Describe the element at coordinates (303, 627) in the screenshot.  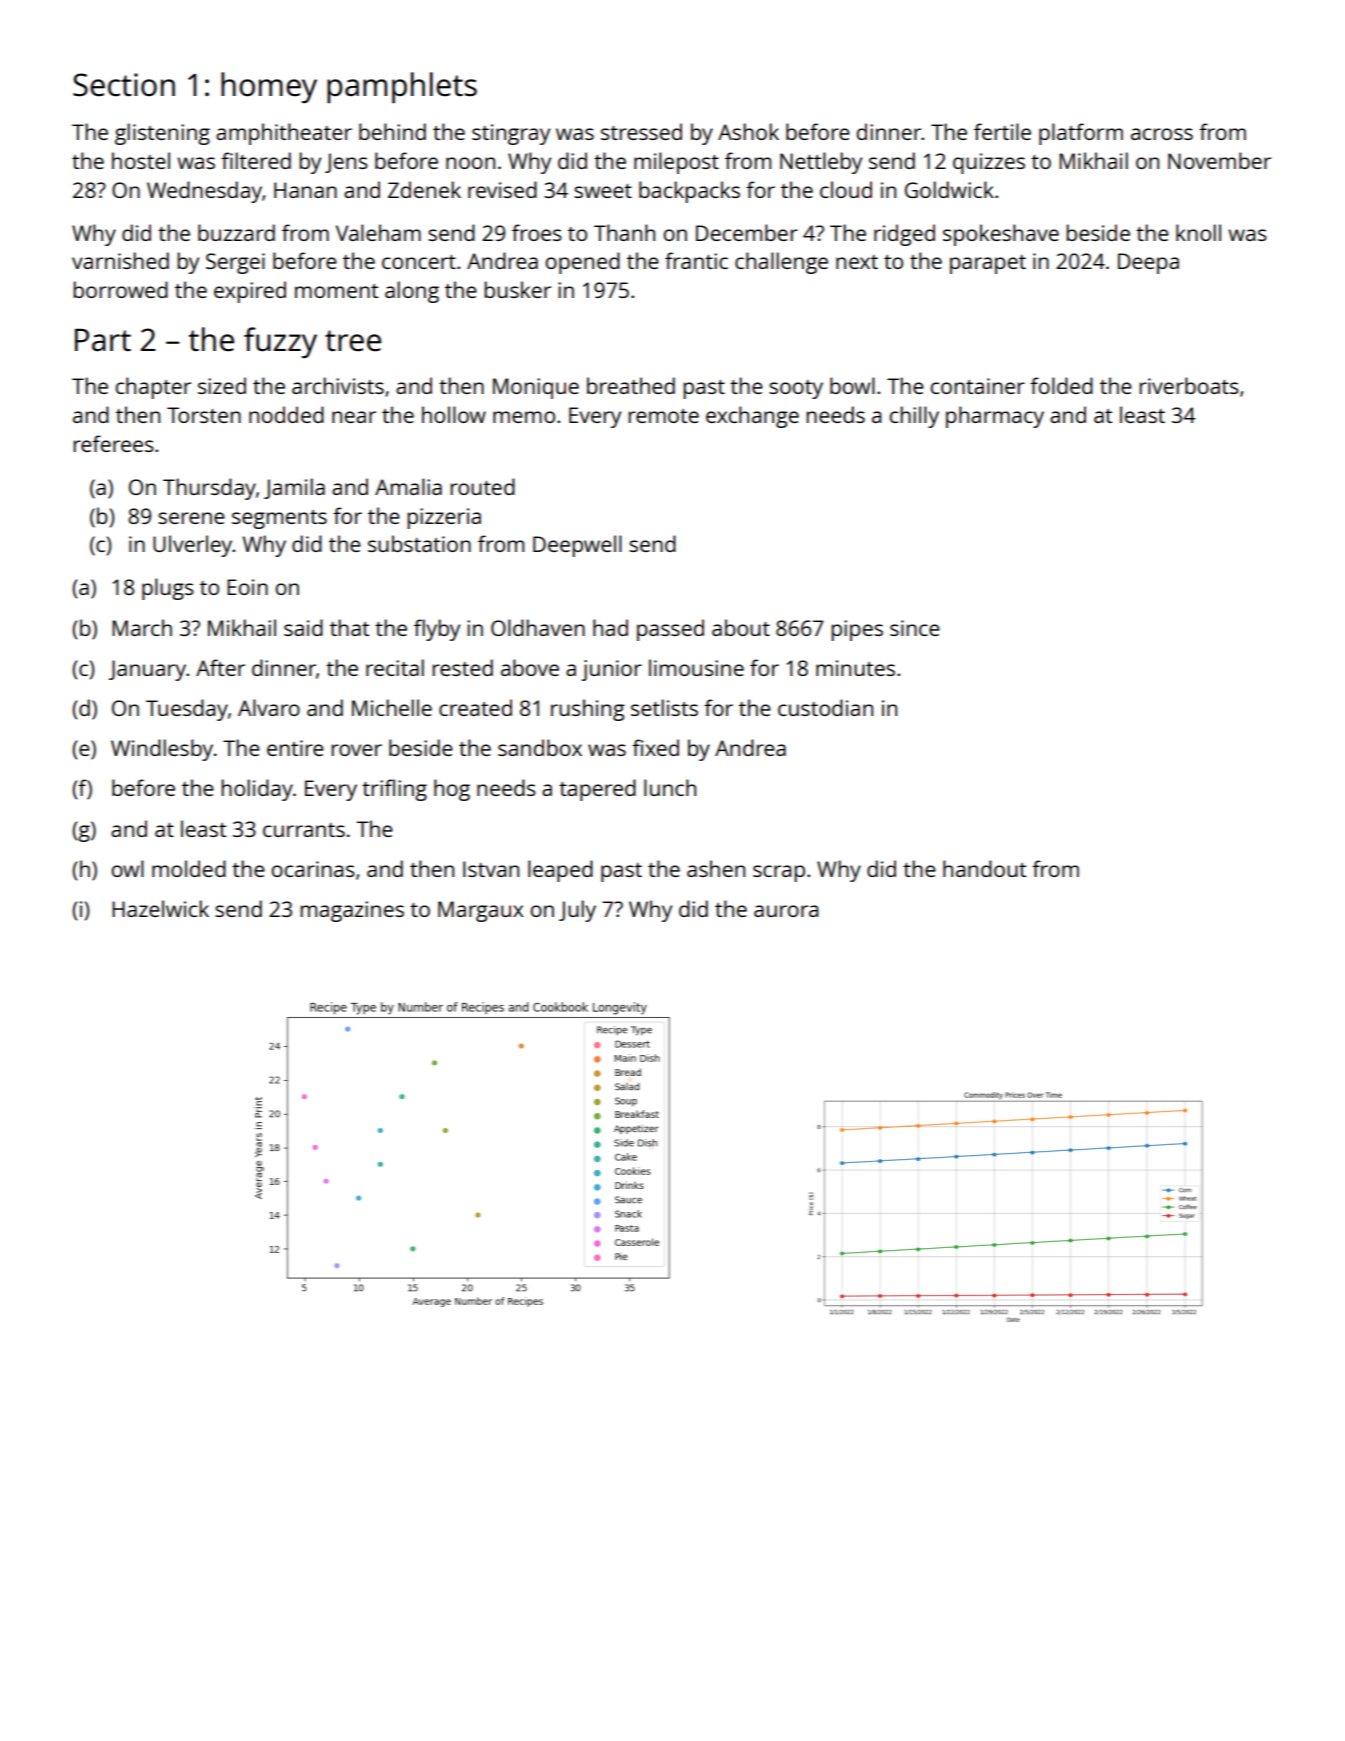
I see `said` at that location.
